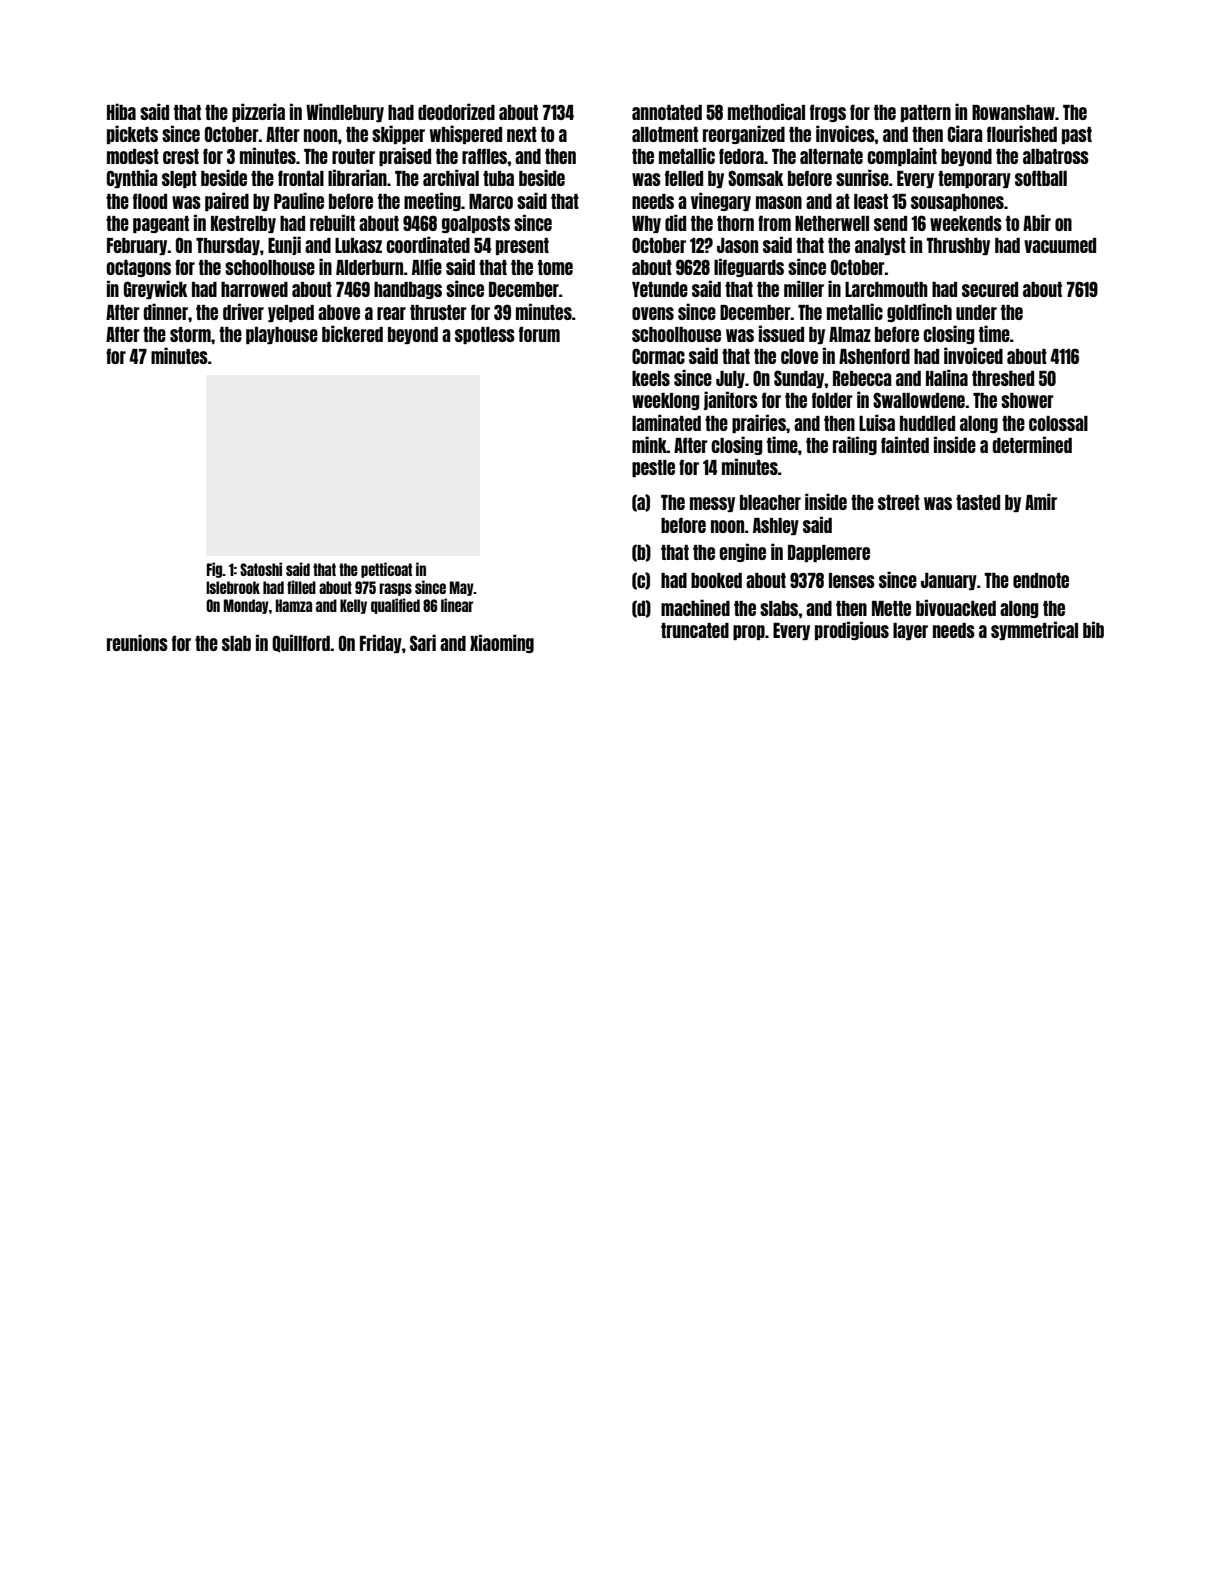 Image resolution: width=1212 pixels, height=1569 pixels. I want to click on meeting, so click(432, 201).
